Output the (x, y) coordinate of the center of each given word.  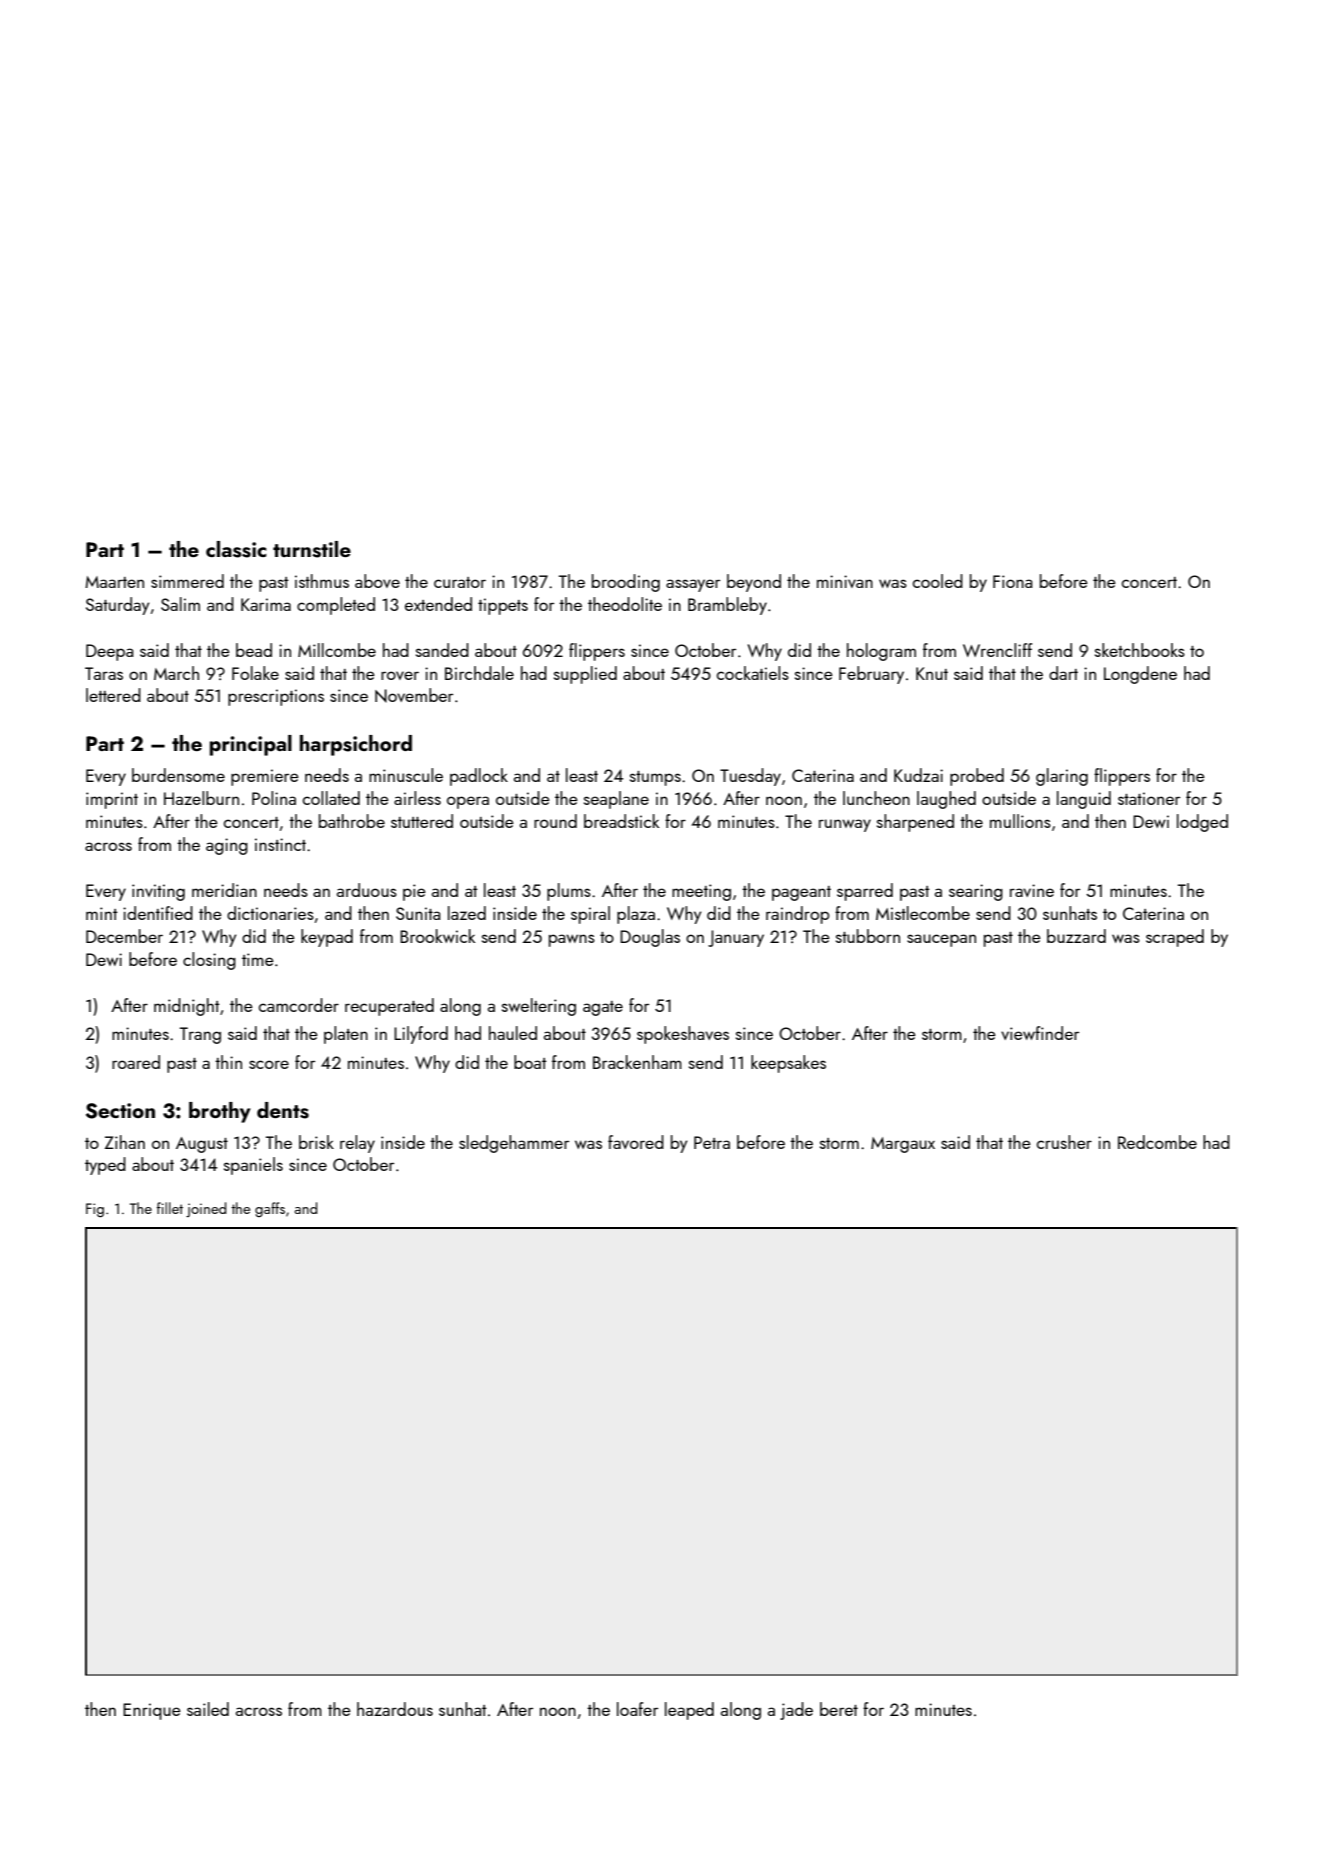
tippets (503, 606)
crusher (1064, 1142)
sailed (208, 1709)
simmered (187, 581)
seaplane (616, 800)
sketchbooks (1140, 650)
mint (102, 913)
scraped (1175, 938)
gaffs (270, 1209)
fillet (170, 1208)
